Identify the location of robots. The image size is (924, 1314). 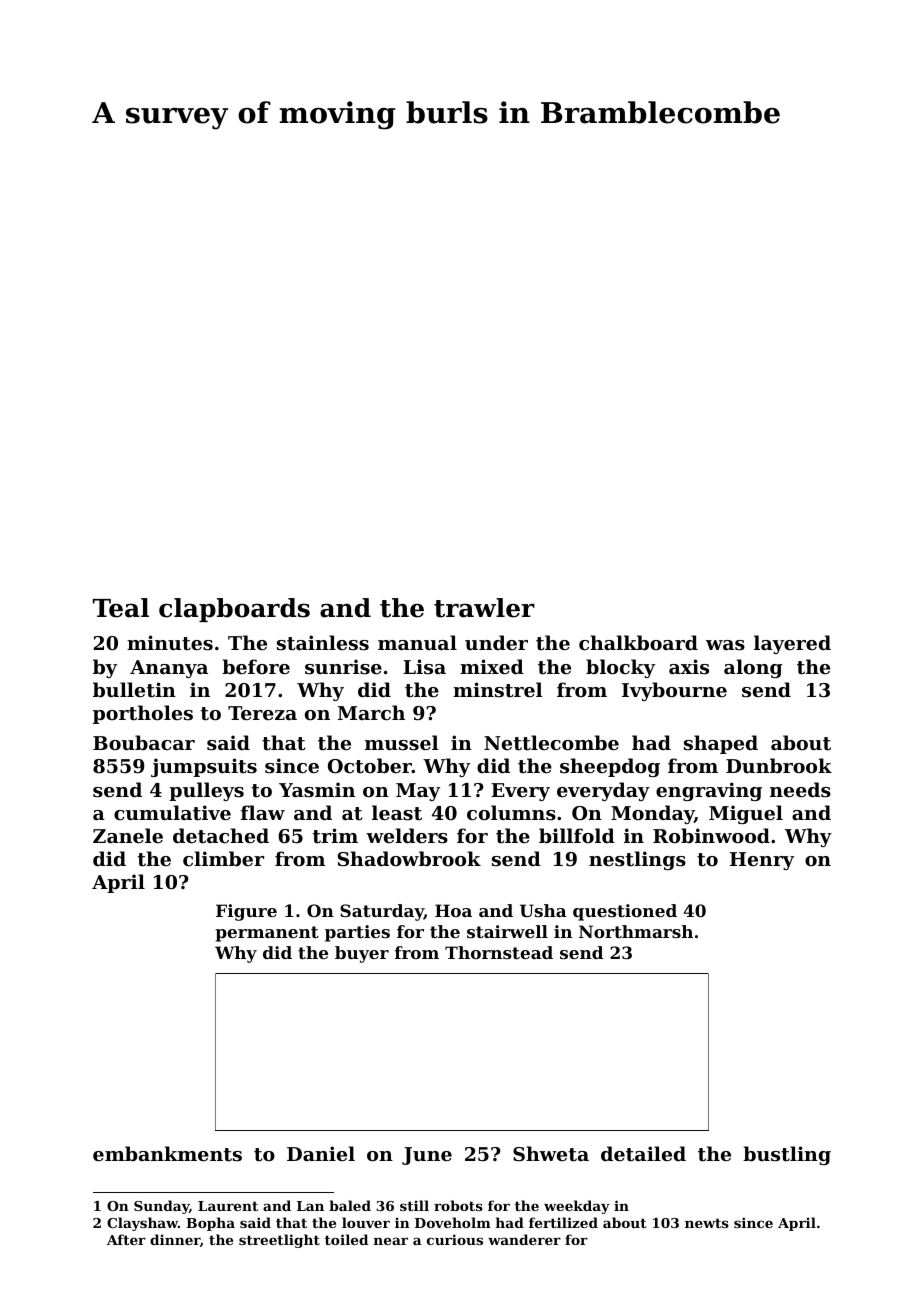
(458, 1205).
